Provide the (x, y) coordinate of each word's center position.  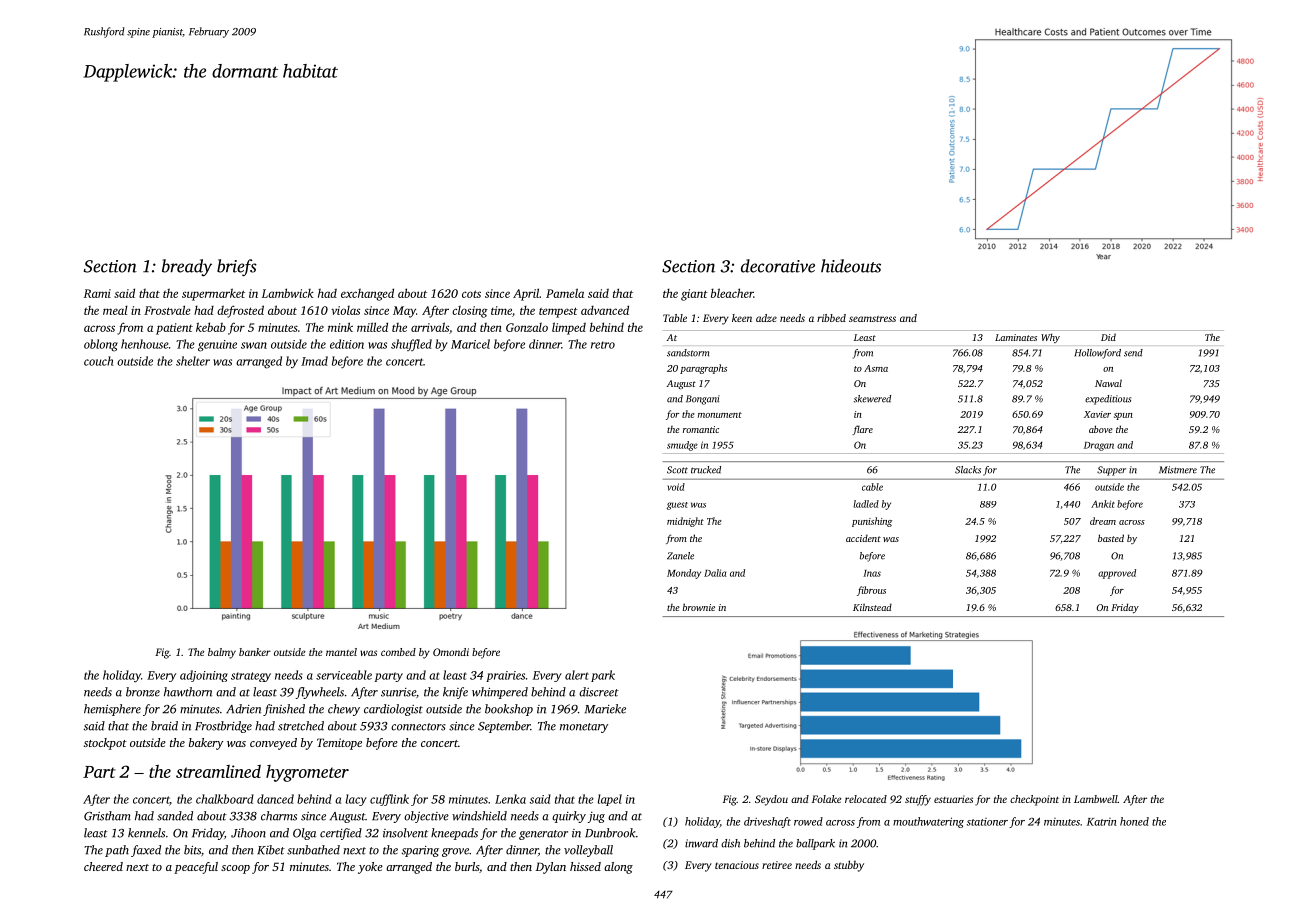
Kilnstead (872, 607)
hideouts (851, 266)
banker (255, 652)
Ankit (1103, 504)
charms (279, 816)
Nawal (1108, 383)
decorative (778, 266)
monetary (584, 728)
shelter (193, 361)
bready (187, 267)
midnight (685, 522)
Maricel (470, 344)
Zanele (680, 556)
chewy (344, 710)
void (676, 487)
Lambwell (1096, 799)
